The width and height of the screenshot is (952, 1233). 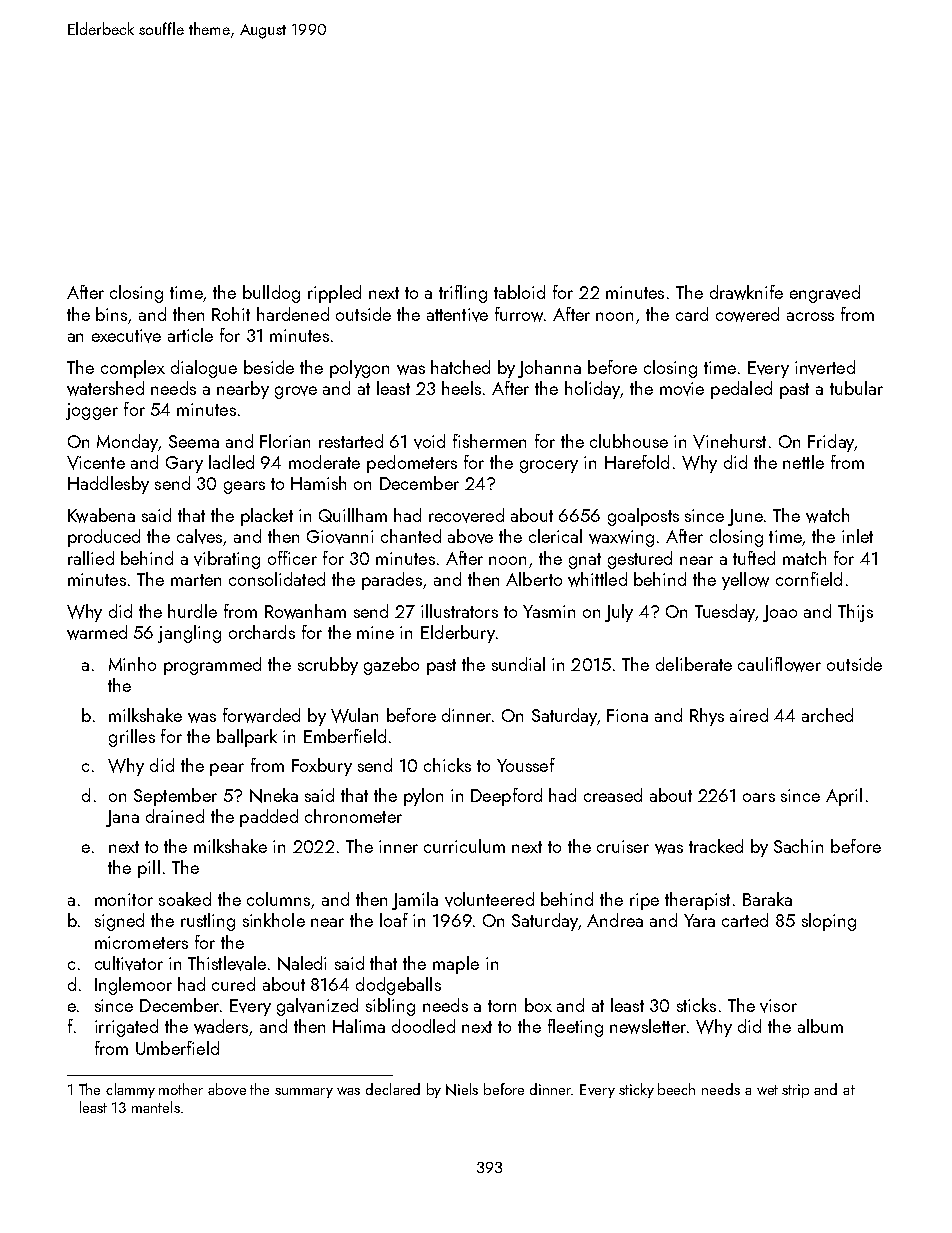 What do you see at coordinates (729, 441) in the screenshot?
I see `Vinehurst` at bounding box center [729, 441].
